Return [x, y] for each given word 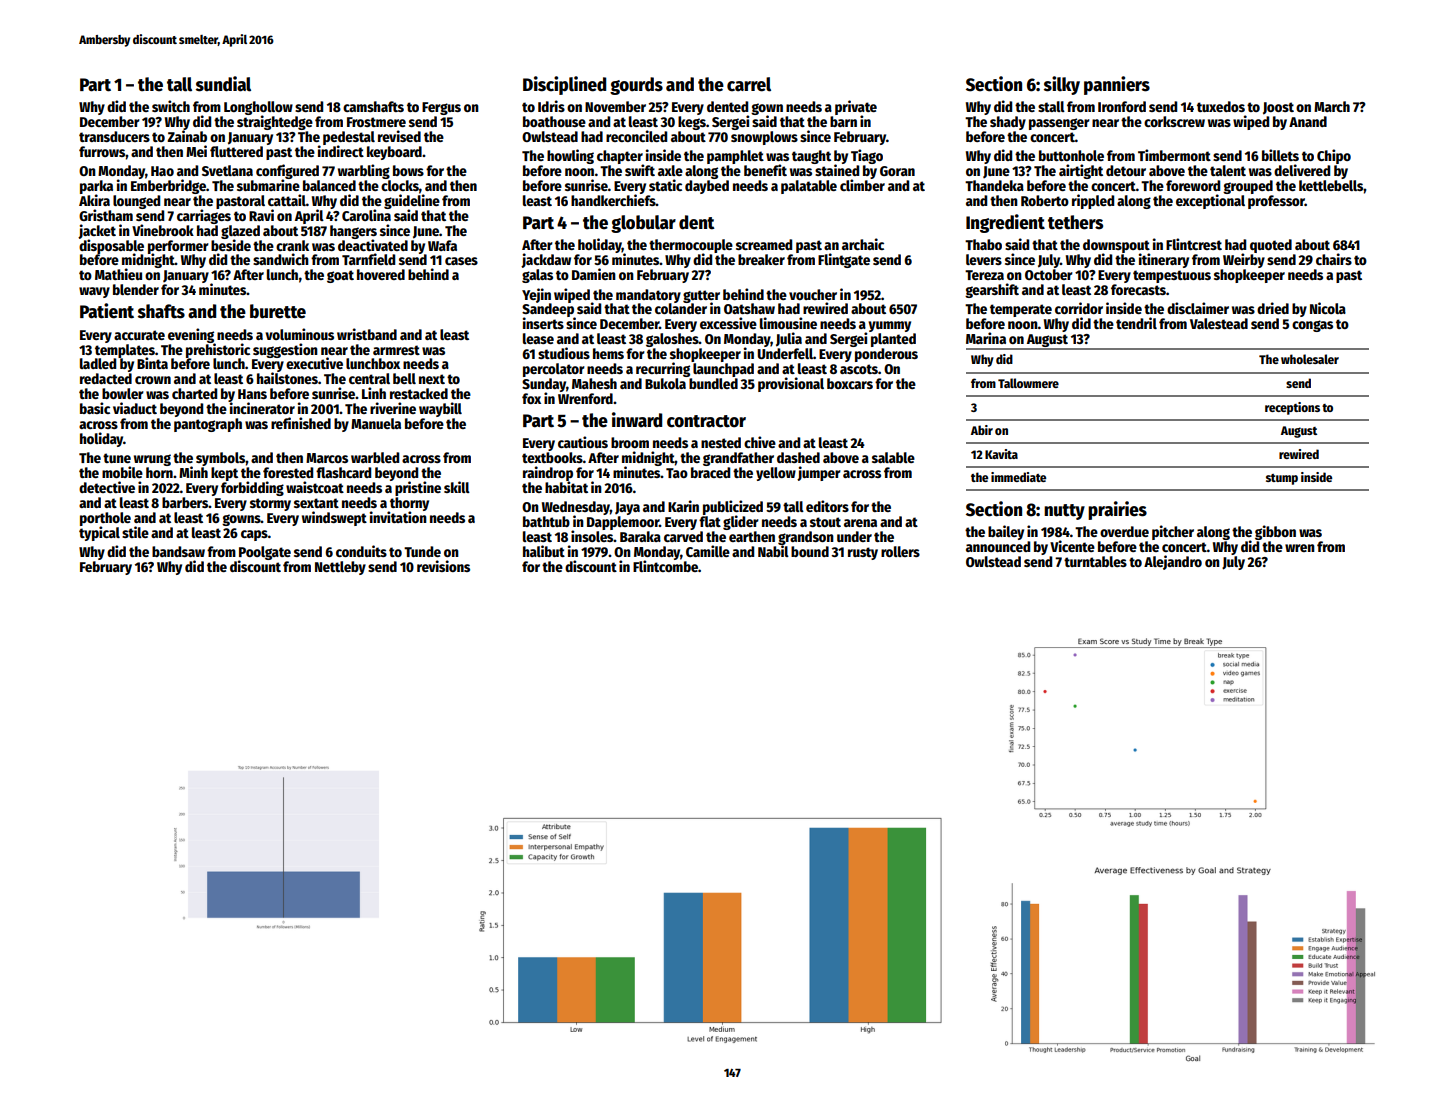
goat [340, 276]
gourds [636, 86]
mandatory [648, 296]
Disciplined [564, 85]
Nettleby [340, 568]
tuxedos [1221, 106]
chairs [1334, 259]
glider [741, 522]
